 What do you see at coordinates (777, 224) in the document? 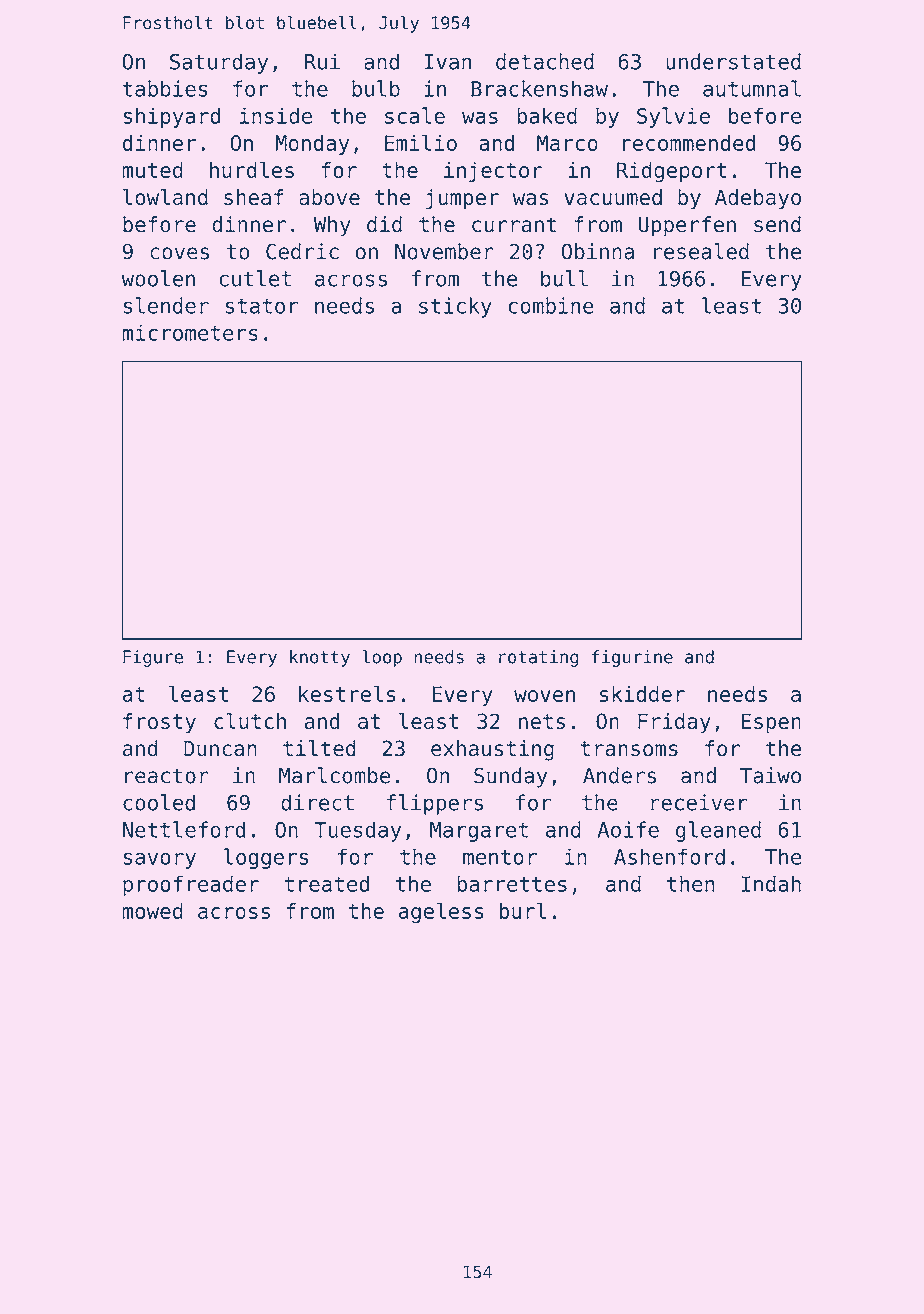
I see `send` at bounding box center [777, 224].
